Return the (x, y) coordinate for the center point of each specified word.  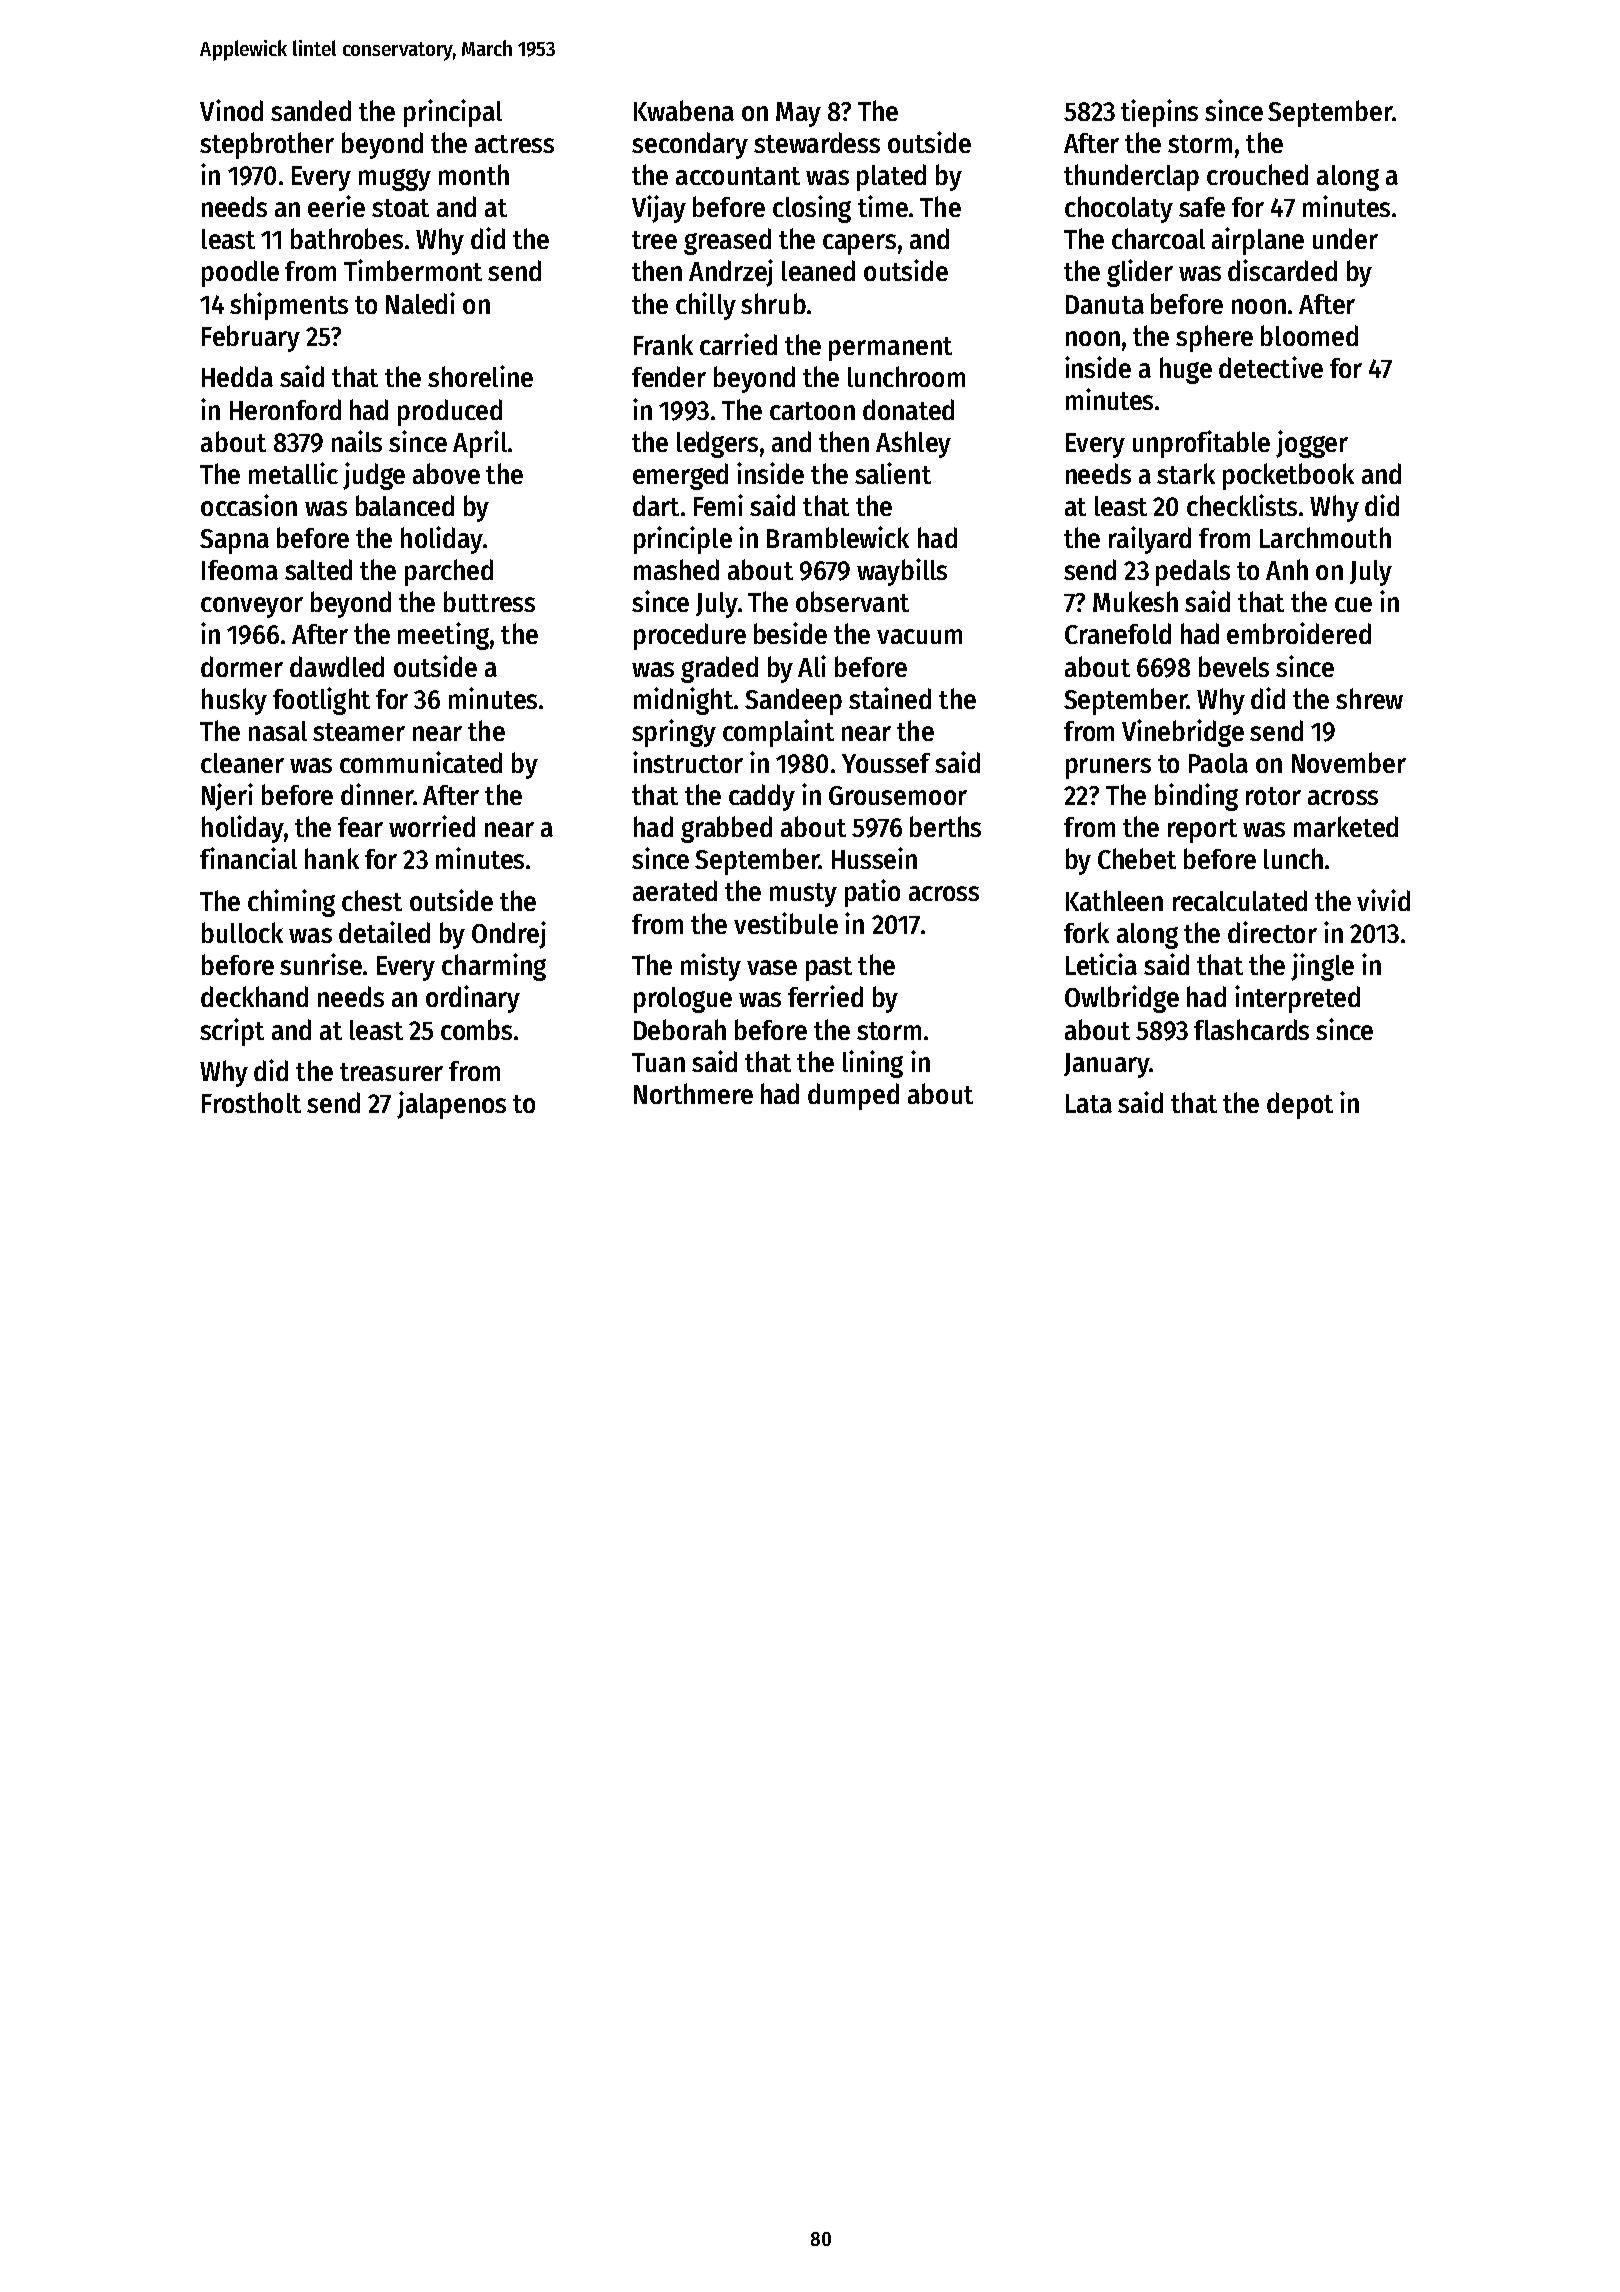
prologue (683, 1000)
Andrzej (731, 273)
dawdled (337, 666)
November (1349, 762)
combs (476, 1029)
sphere (1214, 338)
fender (669, 376)
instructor (688, 762)
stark (1186, 473)
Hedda (237, 376)
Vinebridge (1183, 733)
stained (890, 698)
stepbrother (267, 145)
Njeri (227, 797)
